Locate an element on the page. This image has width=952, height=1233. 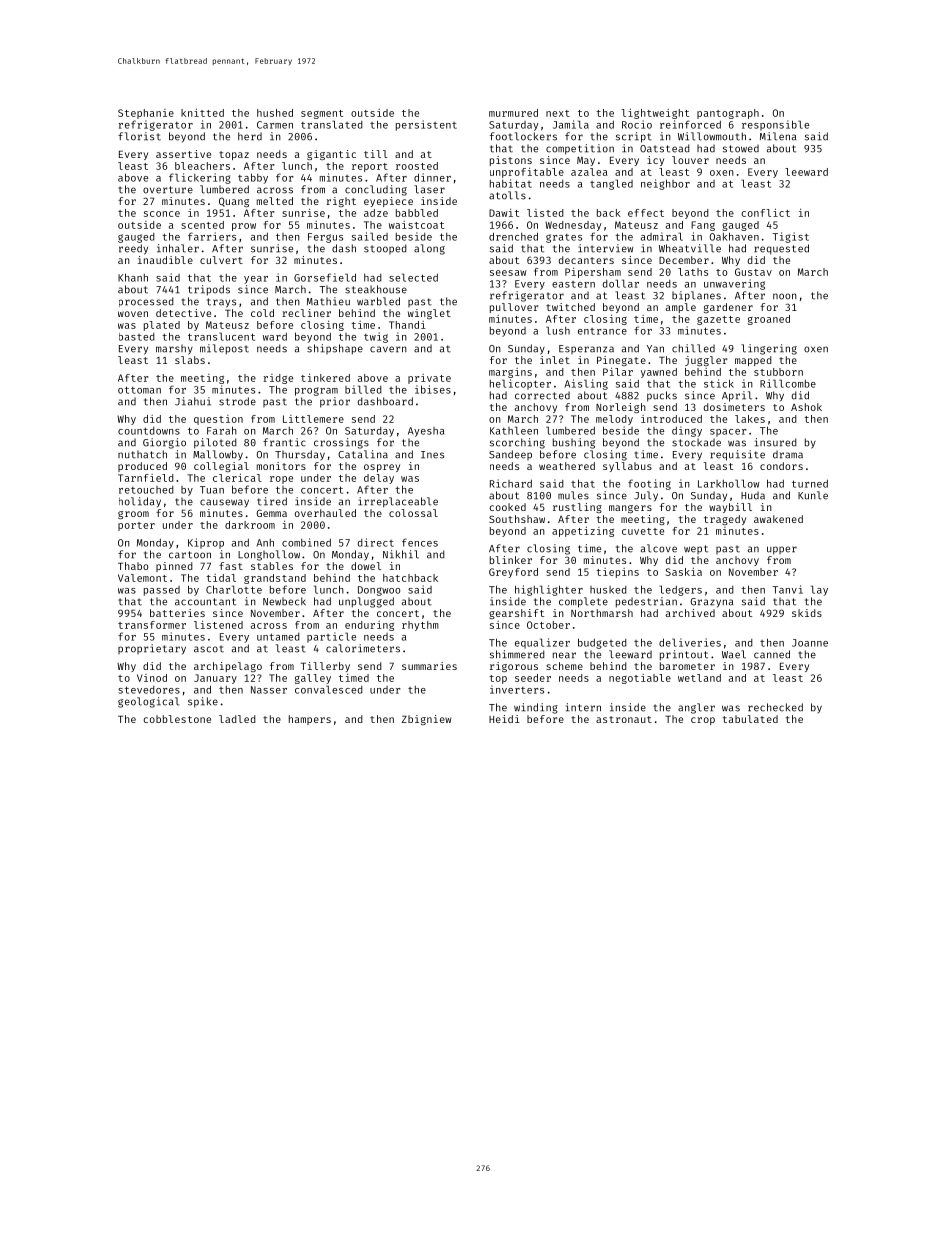
processed is located at coordinates (146, 302).
